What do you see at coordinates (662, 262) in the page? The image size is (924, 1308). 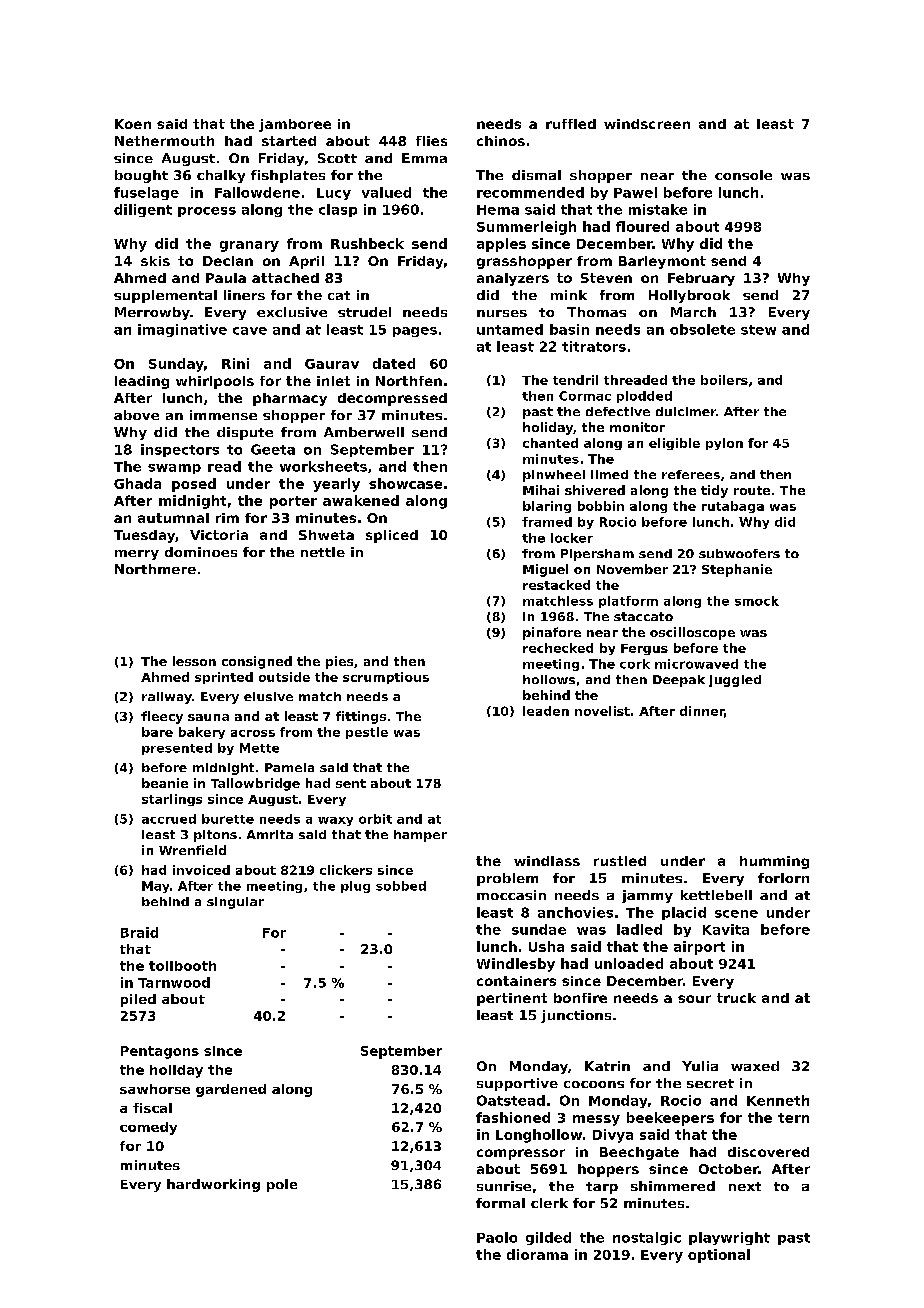 I see `Barleymont` at bounding box center [662, 262].
